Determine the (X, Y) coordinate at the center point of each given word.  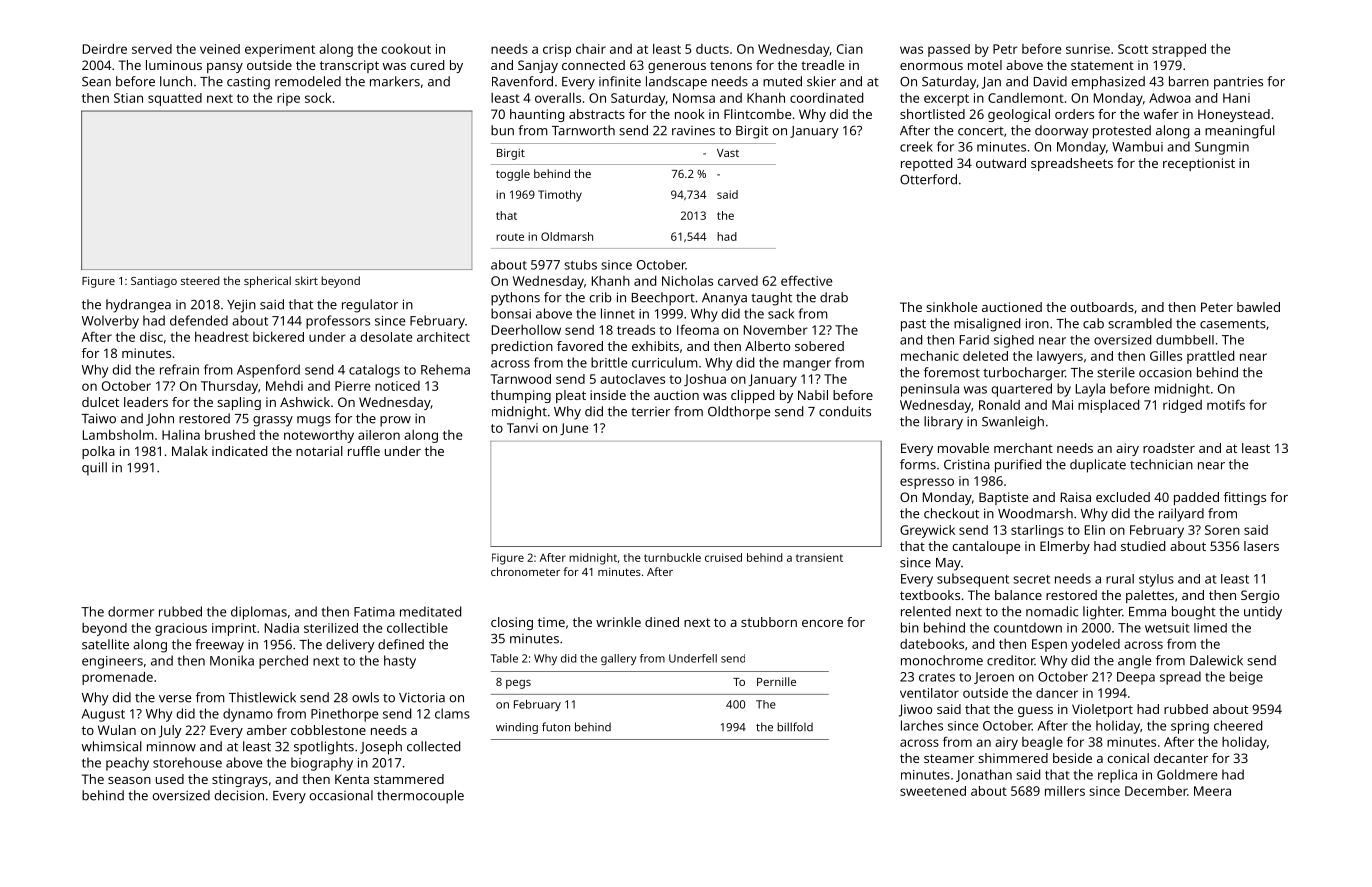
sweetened (933, 791)
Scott (1133, 49)
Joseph (381, 748)
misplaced (1108, 406)
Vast (728, 153)
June (574, 429)
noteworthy (319, 436)
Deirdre (105, 49)
